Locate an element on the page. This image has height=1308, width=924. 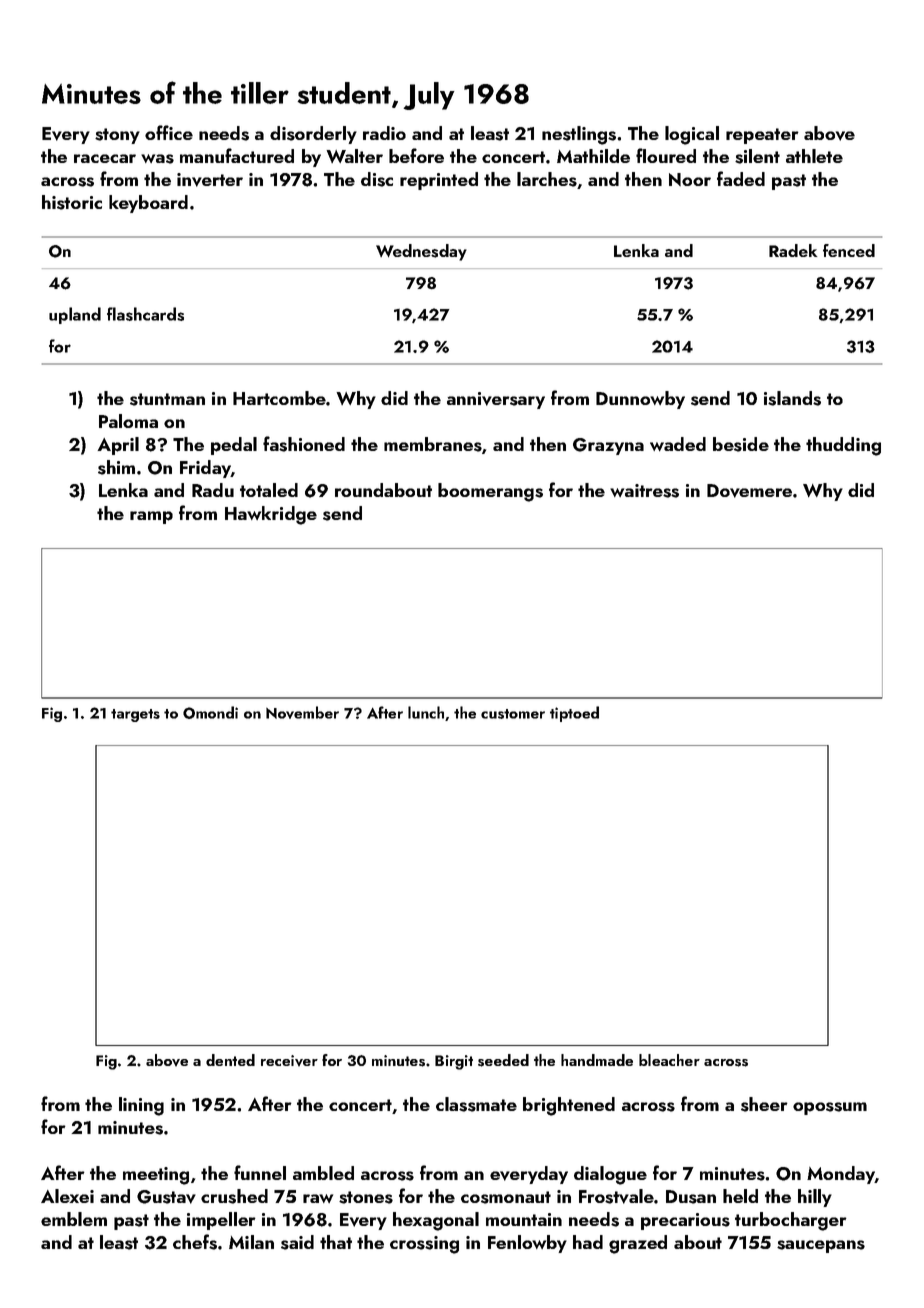
Radek is located at coordinates (793, 250).
